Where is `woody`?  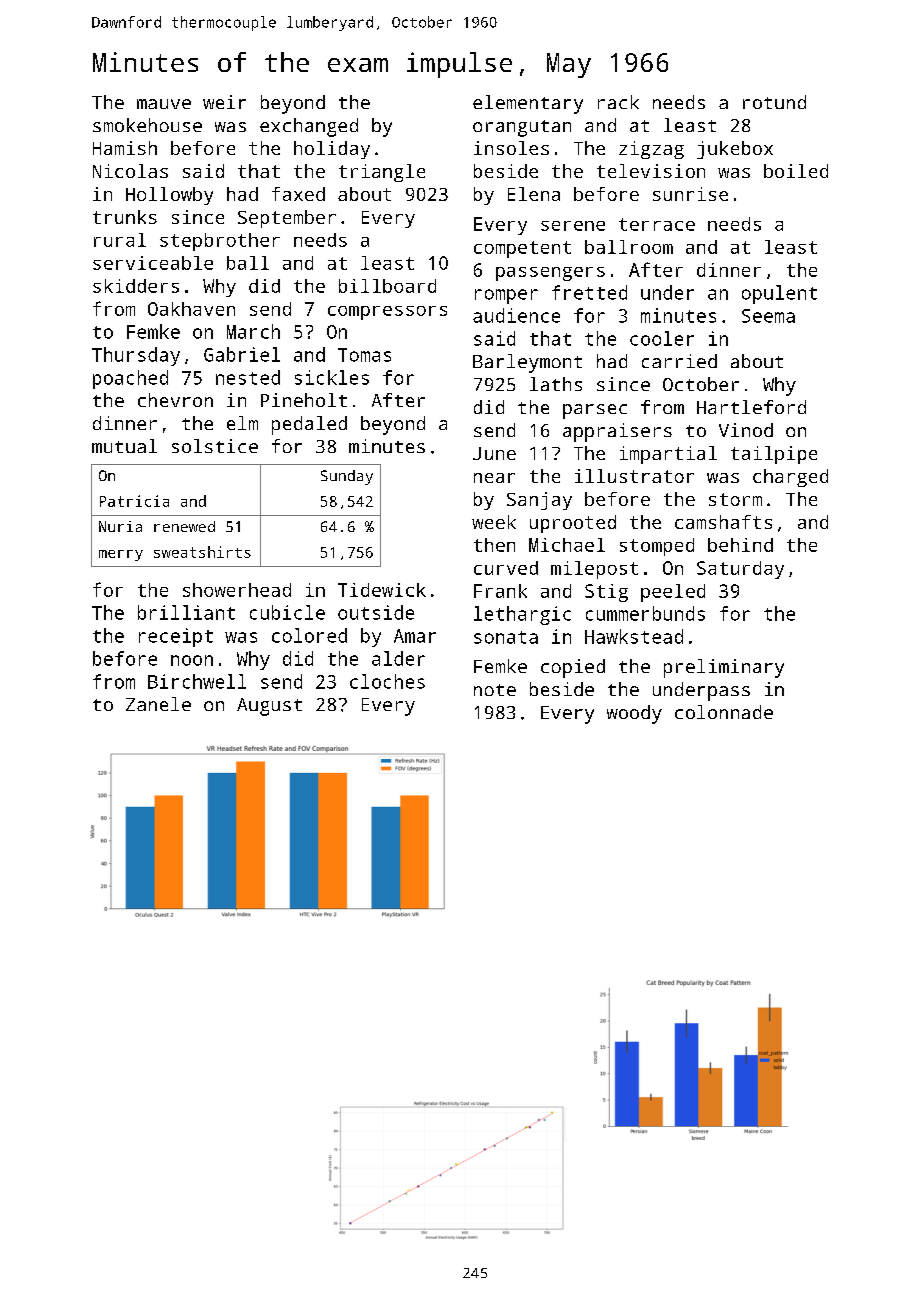
woody is located at coordinates (634, 714).
